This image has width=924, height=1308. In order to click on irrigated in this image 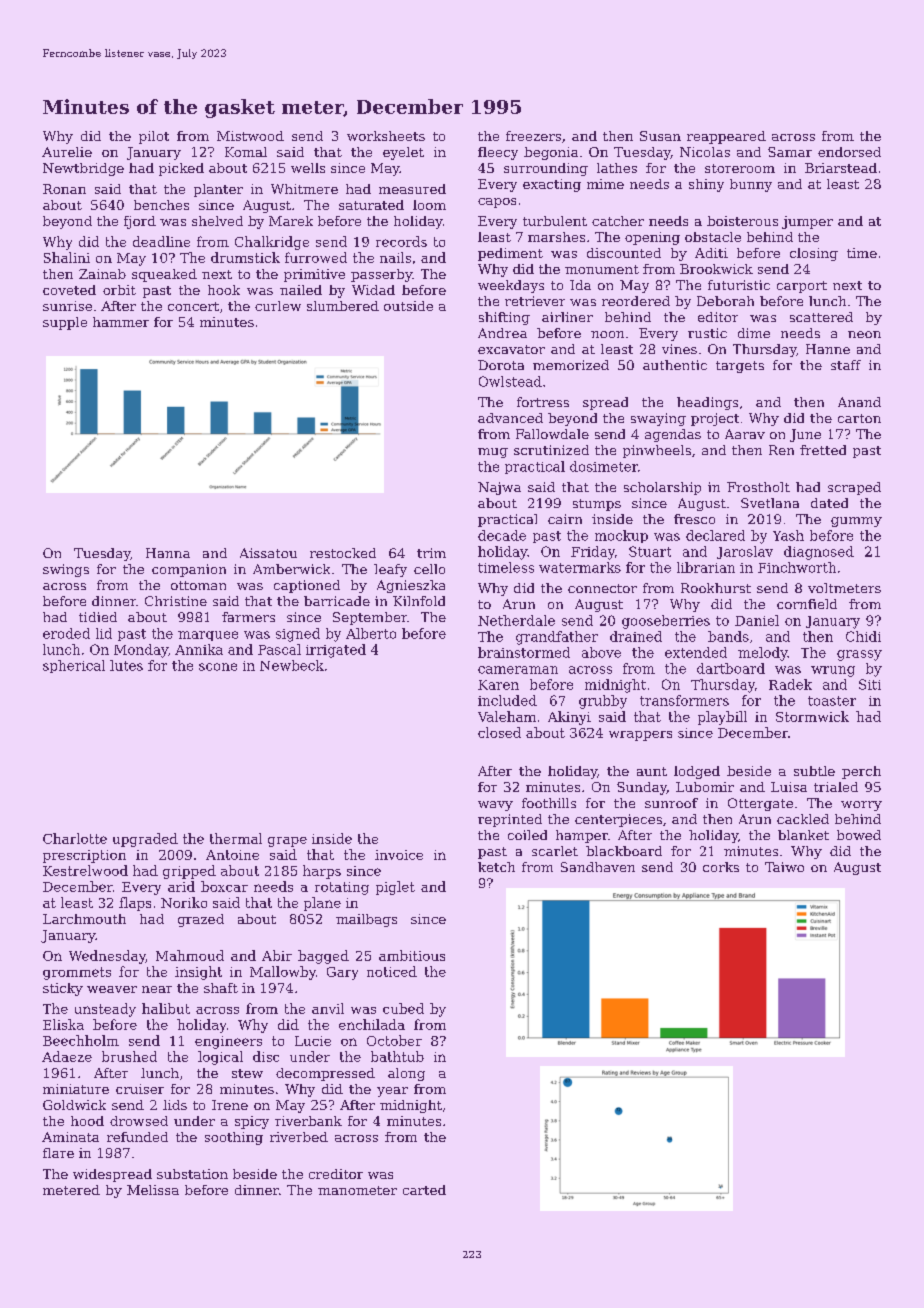, I will do `click(336, 651)`.
